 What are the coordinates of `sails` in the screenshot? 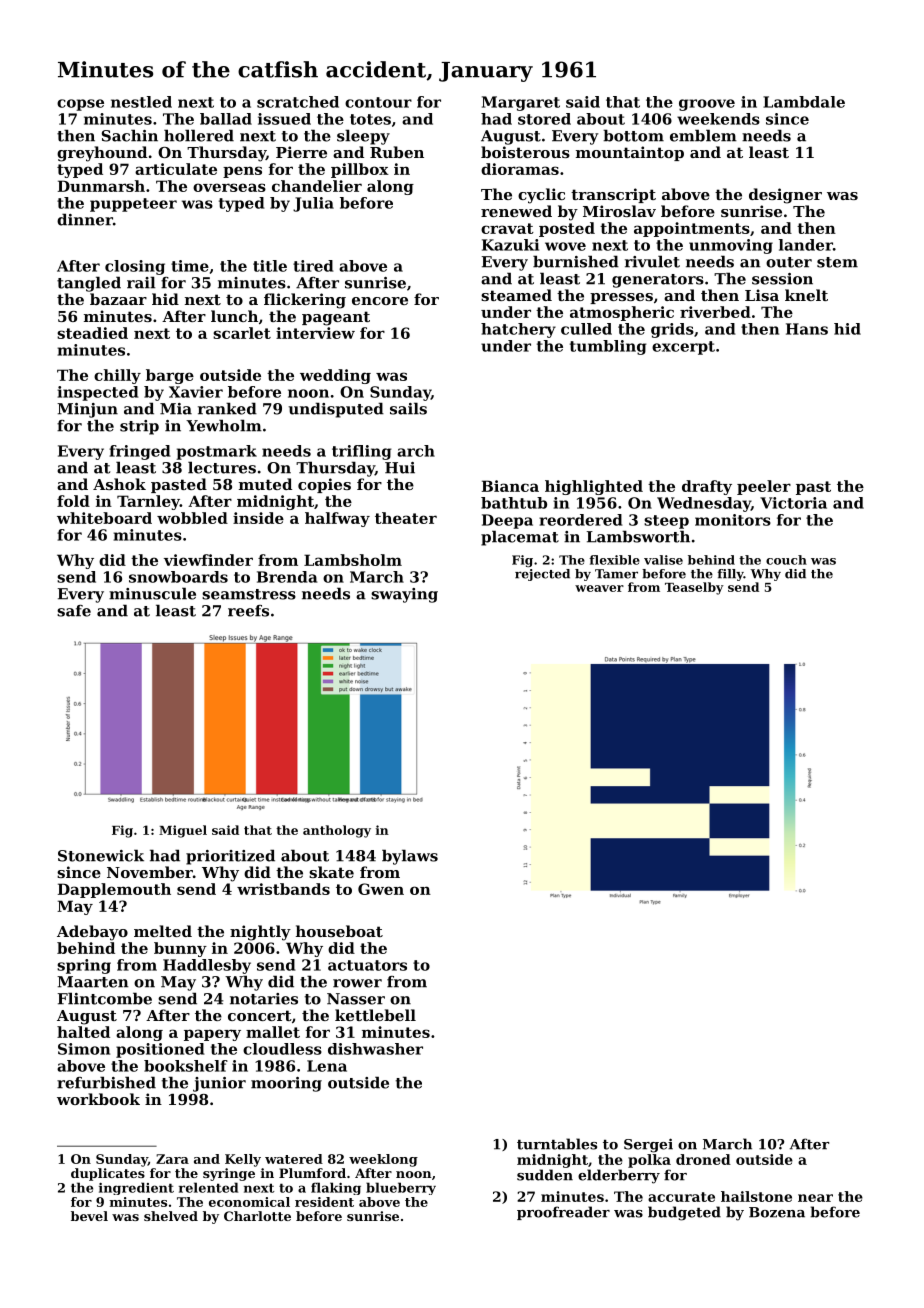 It's located at (408, 408).
